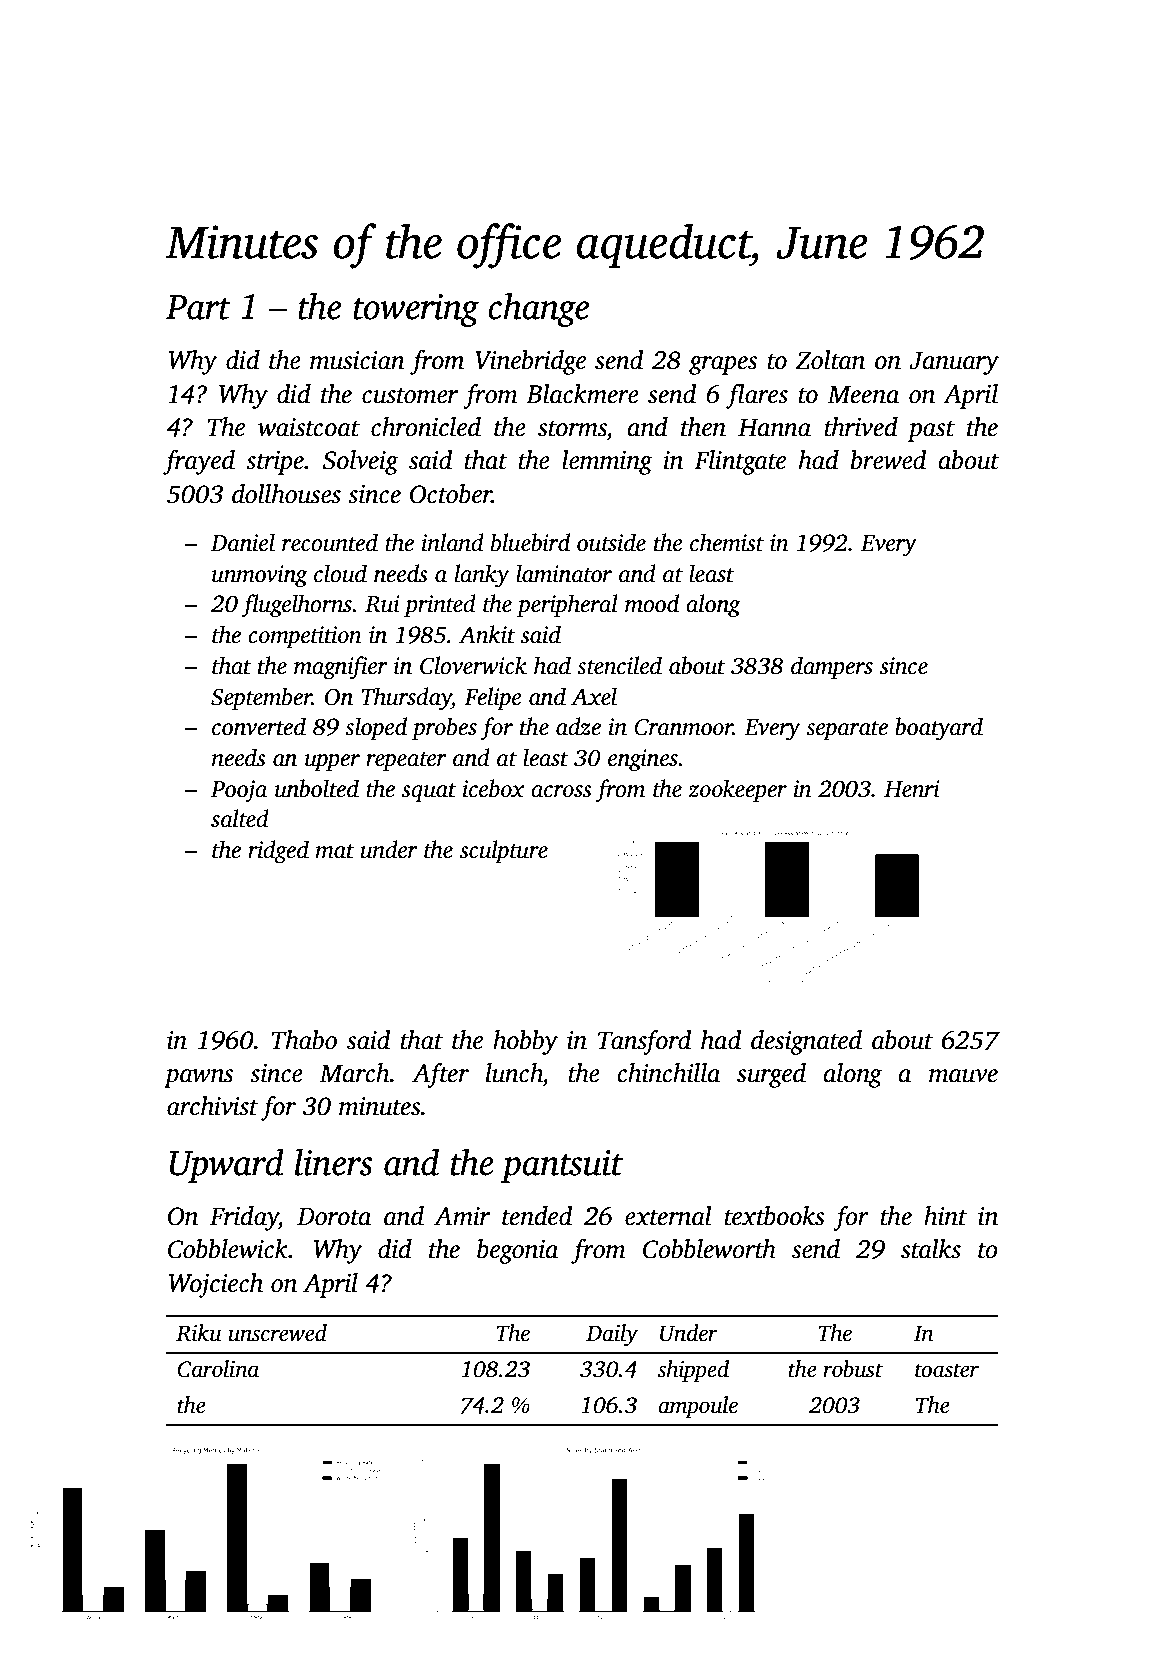 The width and height of the image is (1165, 1654). What do you see at coordinates (737, 790) in the image?
I see `zookeeper` at bounding box center [737, 790].
